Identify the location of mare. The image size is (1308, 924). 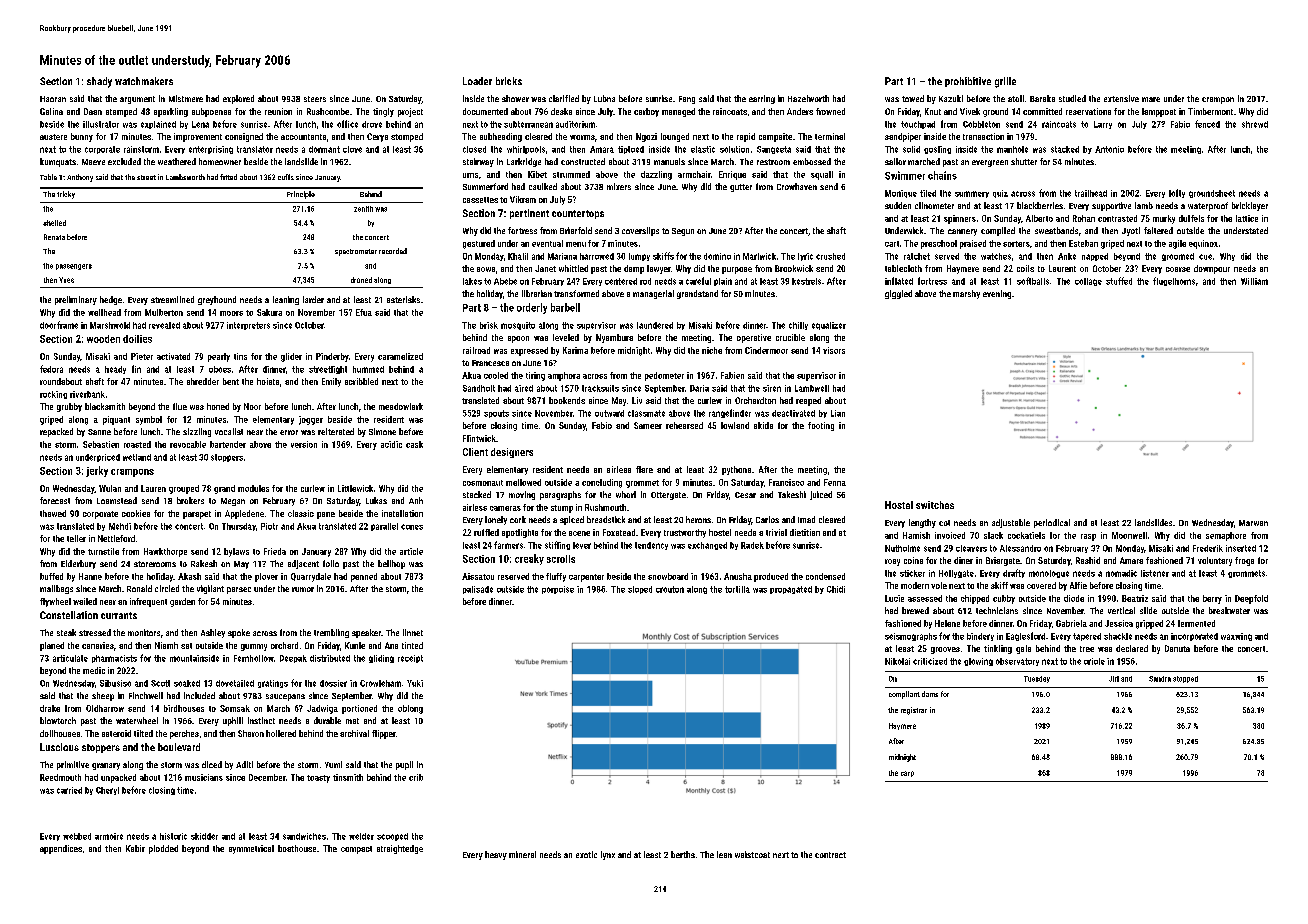
(1151, 99).
